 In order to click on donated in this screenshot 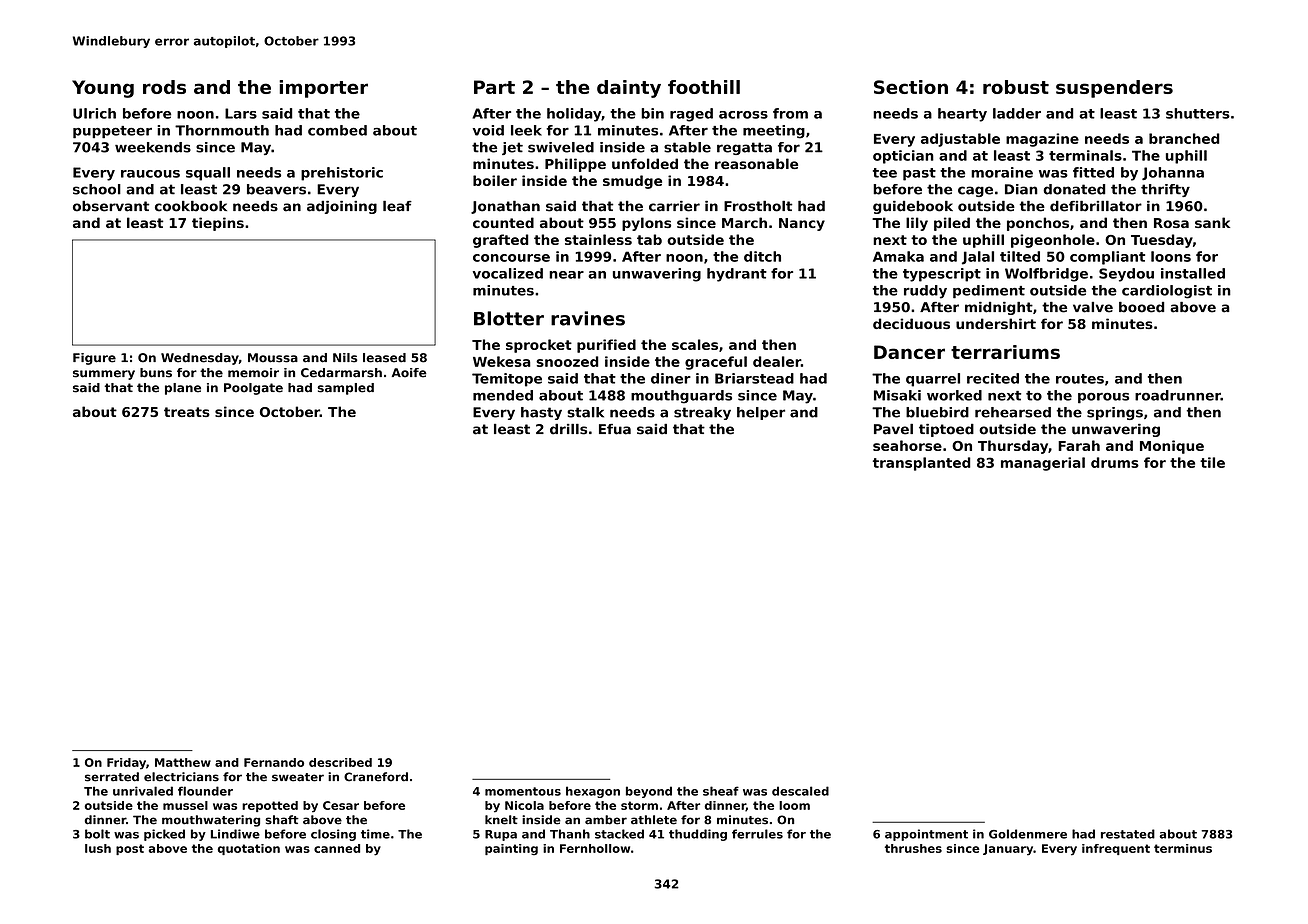, I will do `click(1074, 189)`.
